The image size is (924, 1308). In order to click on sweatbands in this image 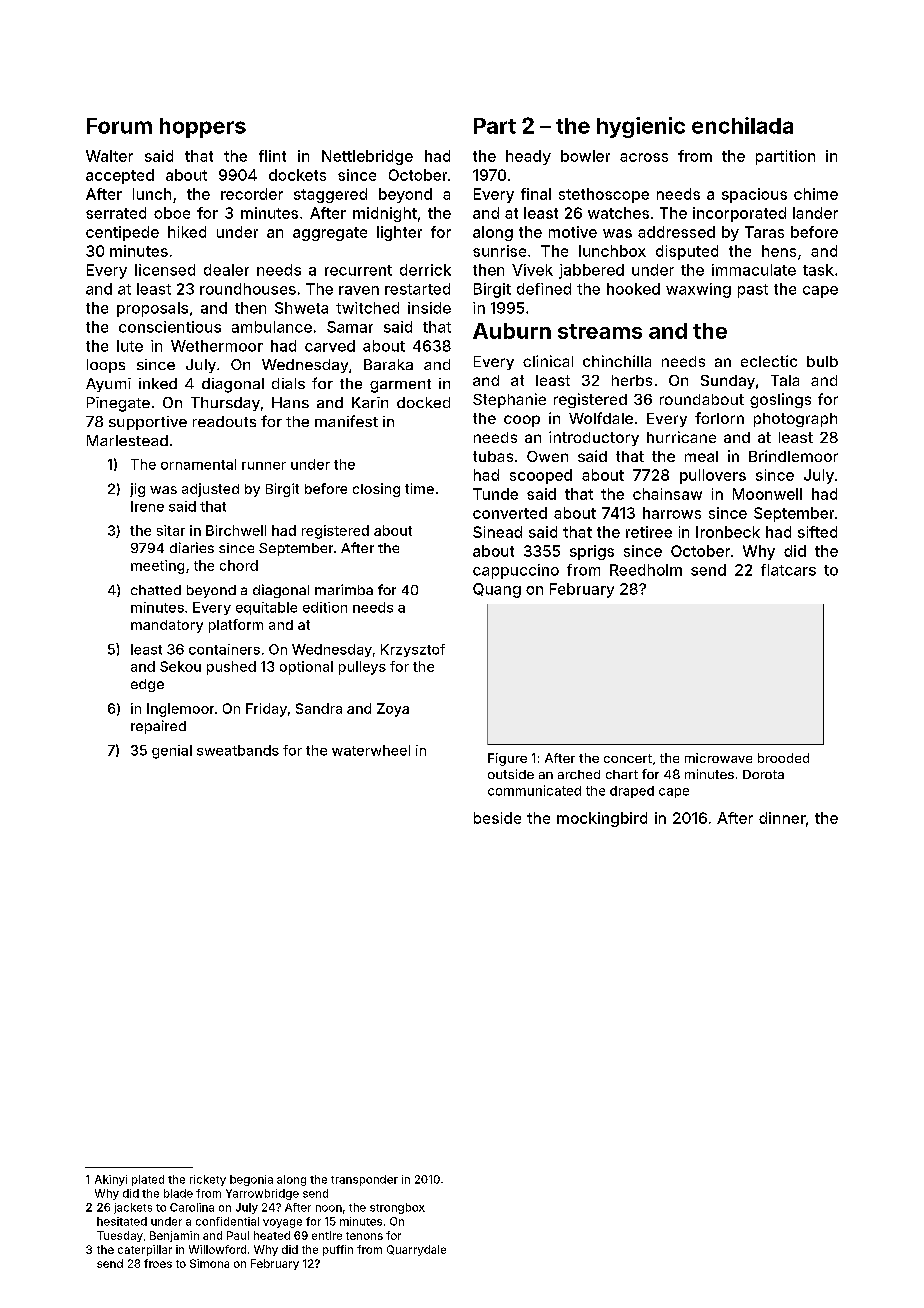, I will do `click(238, 750)`.
